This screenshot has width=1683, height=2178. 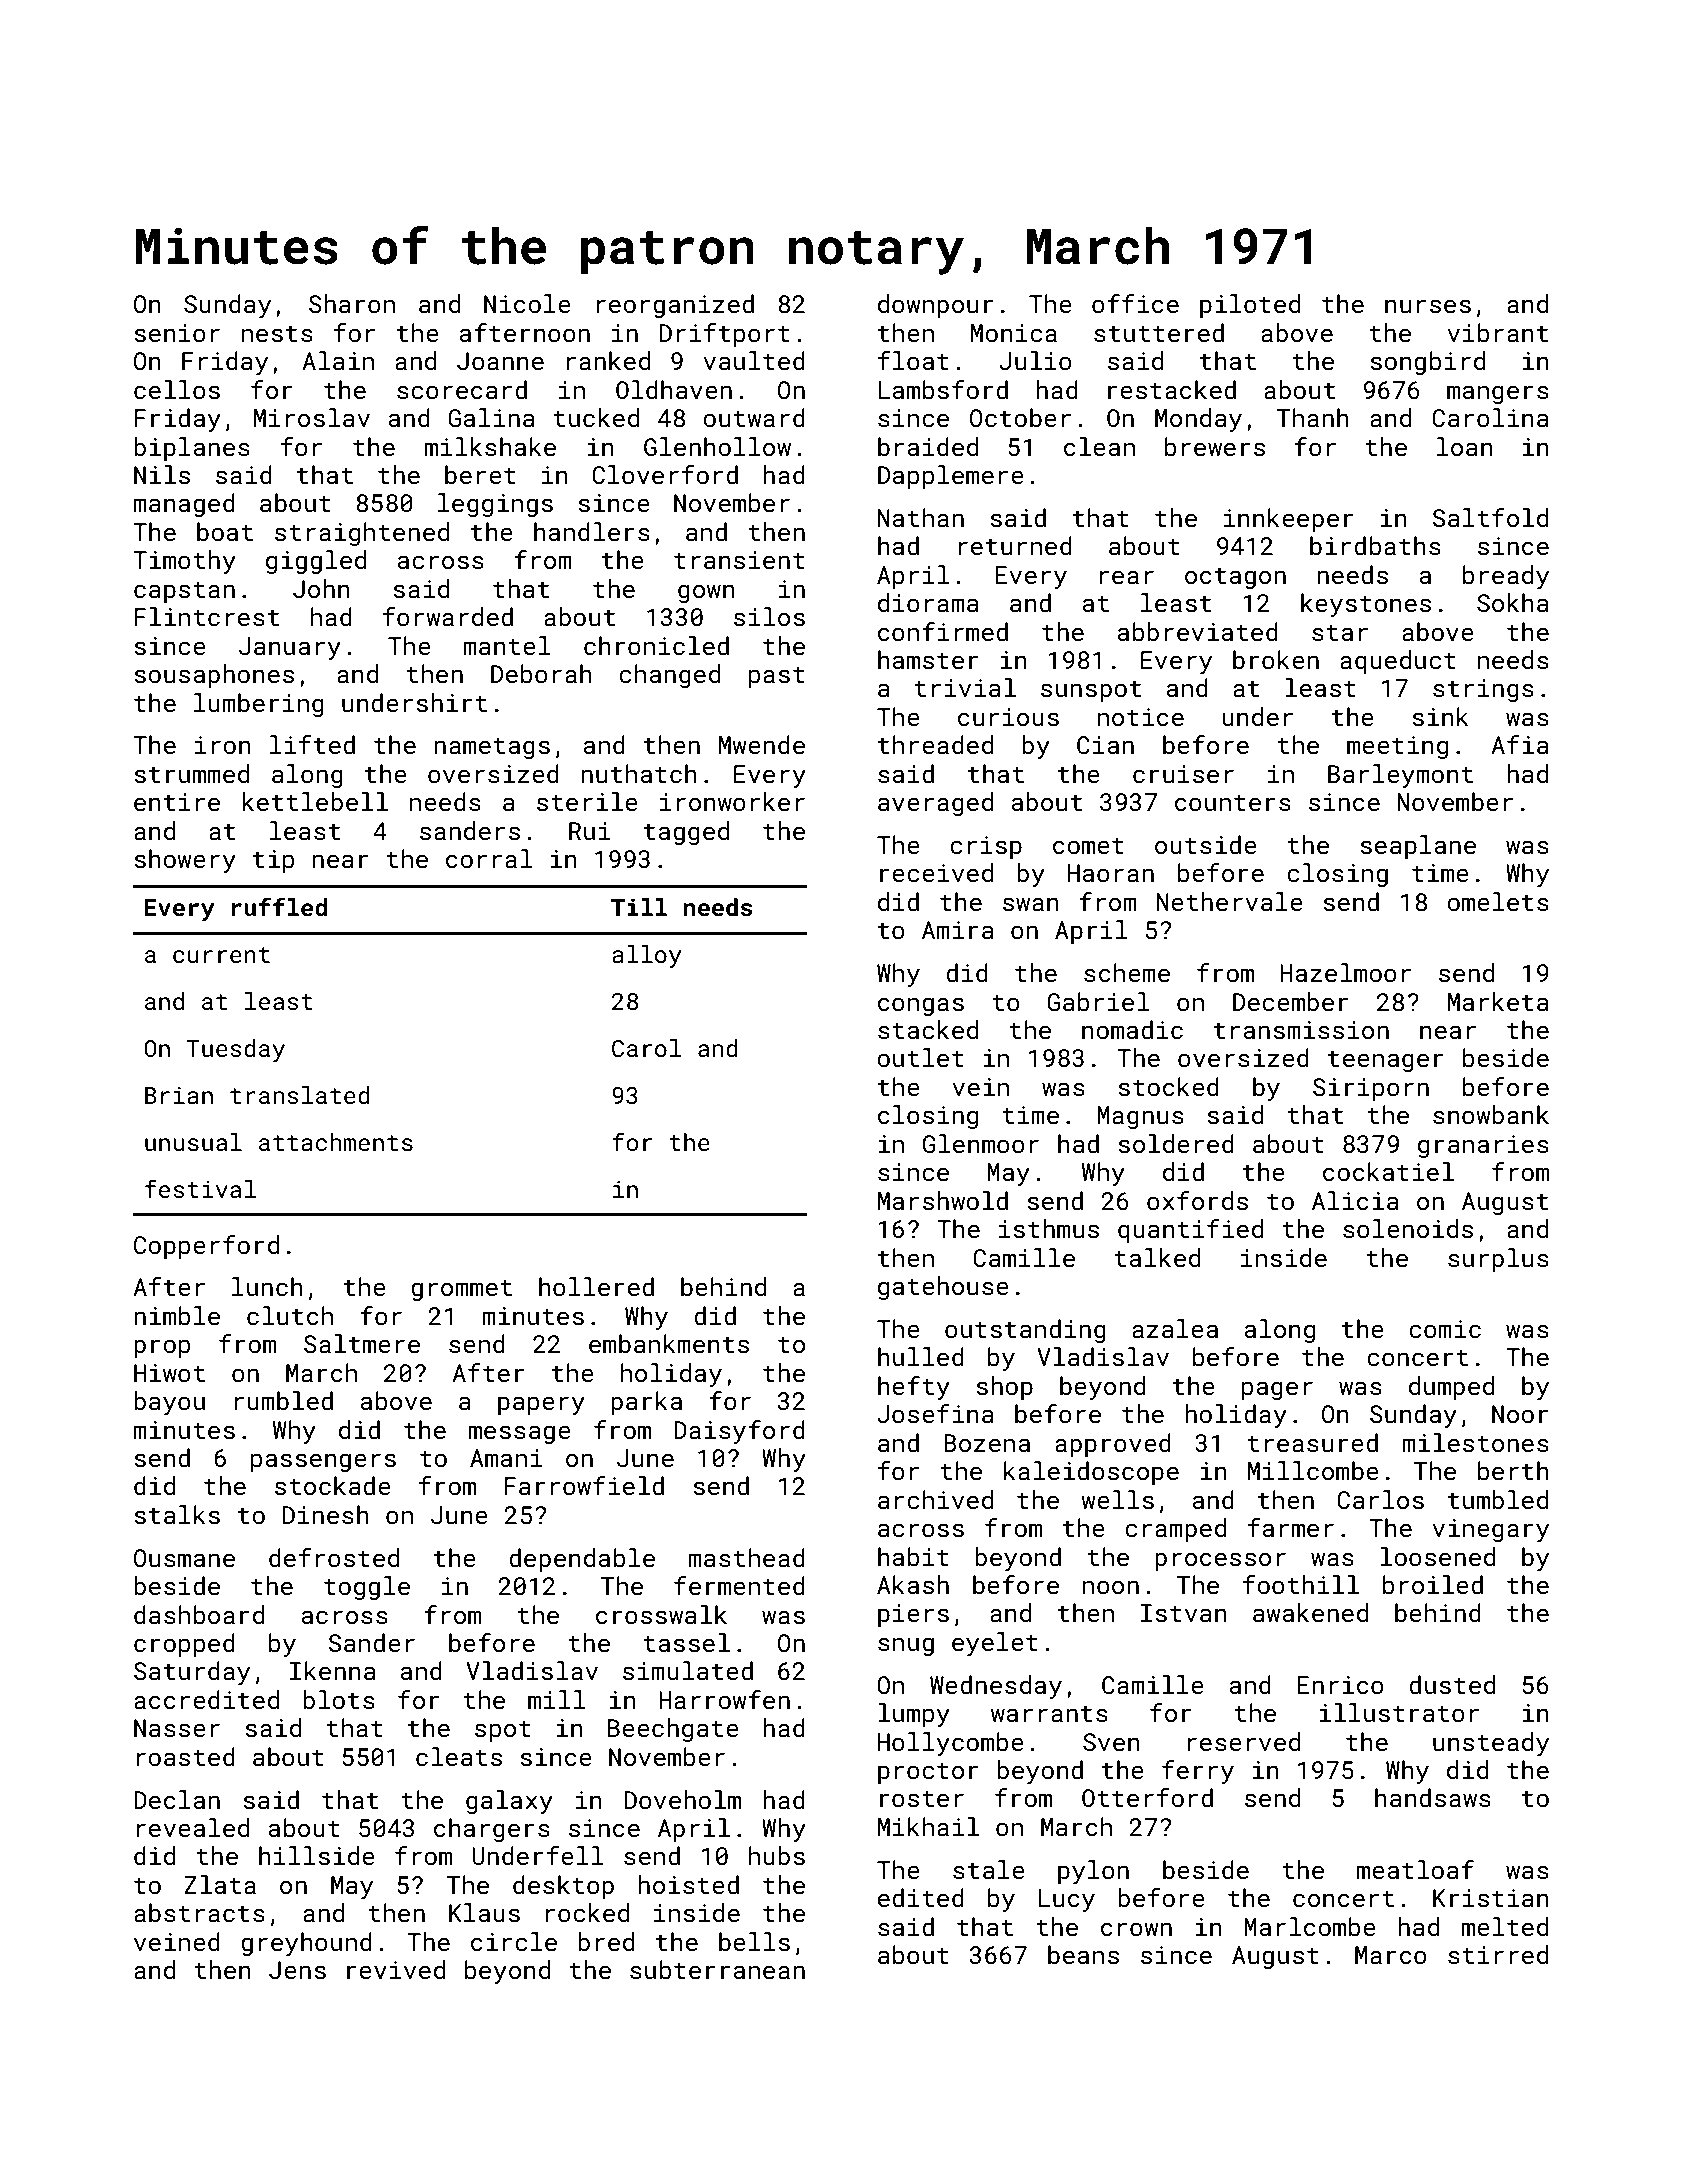 I want to click on stale, so click(x=989, y=1869).
